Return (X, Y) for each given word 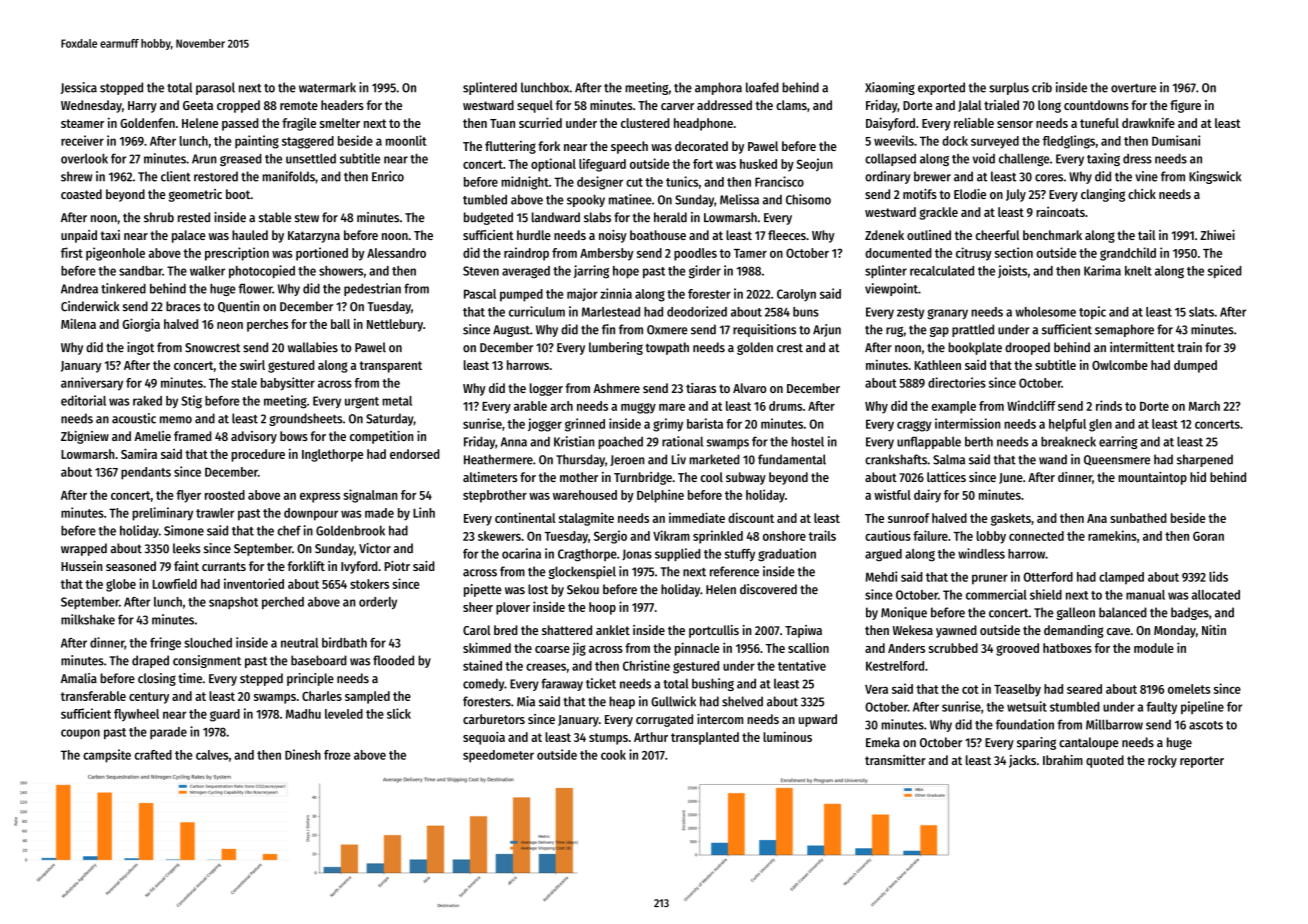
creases (546, 667)
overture (1133, 88)
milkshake (88, 619)
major (582, 294)
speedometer (498, 756)
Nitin (1214, 630)
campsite (107, 756)
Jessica (79, 88)
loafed (762, 87)
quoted (1105, 761)
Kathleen (938, 365)
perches (267, 325)
